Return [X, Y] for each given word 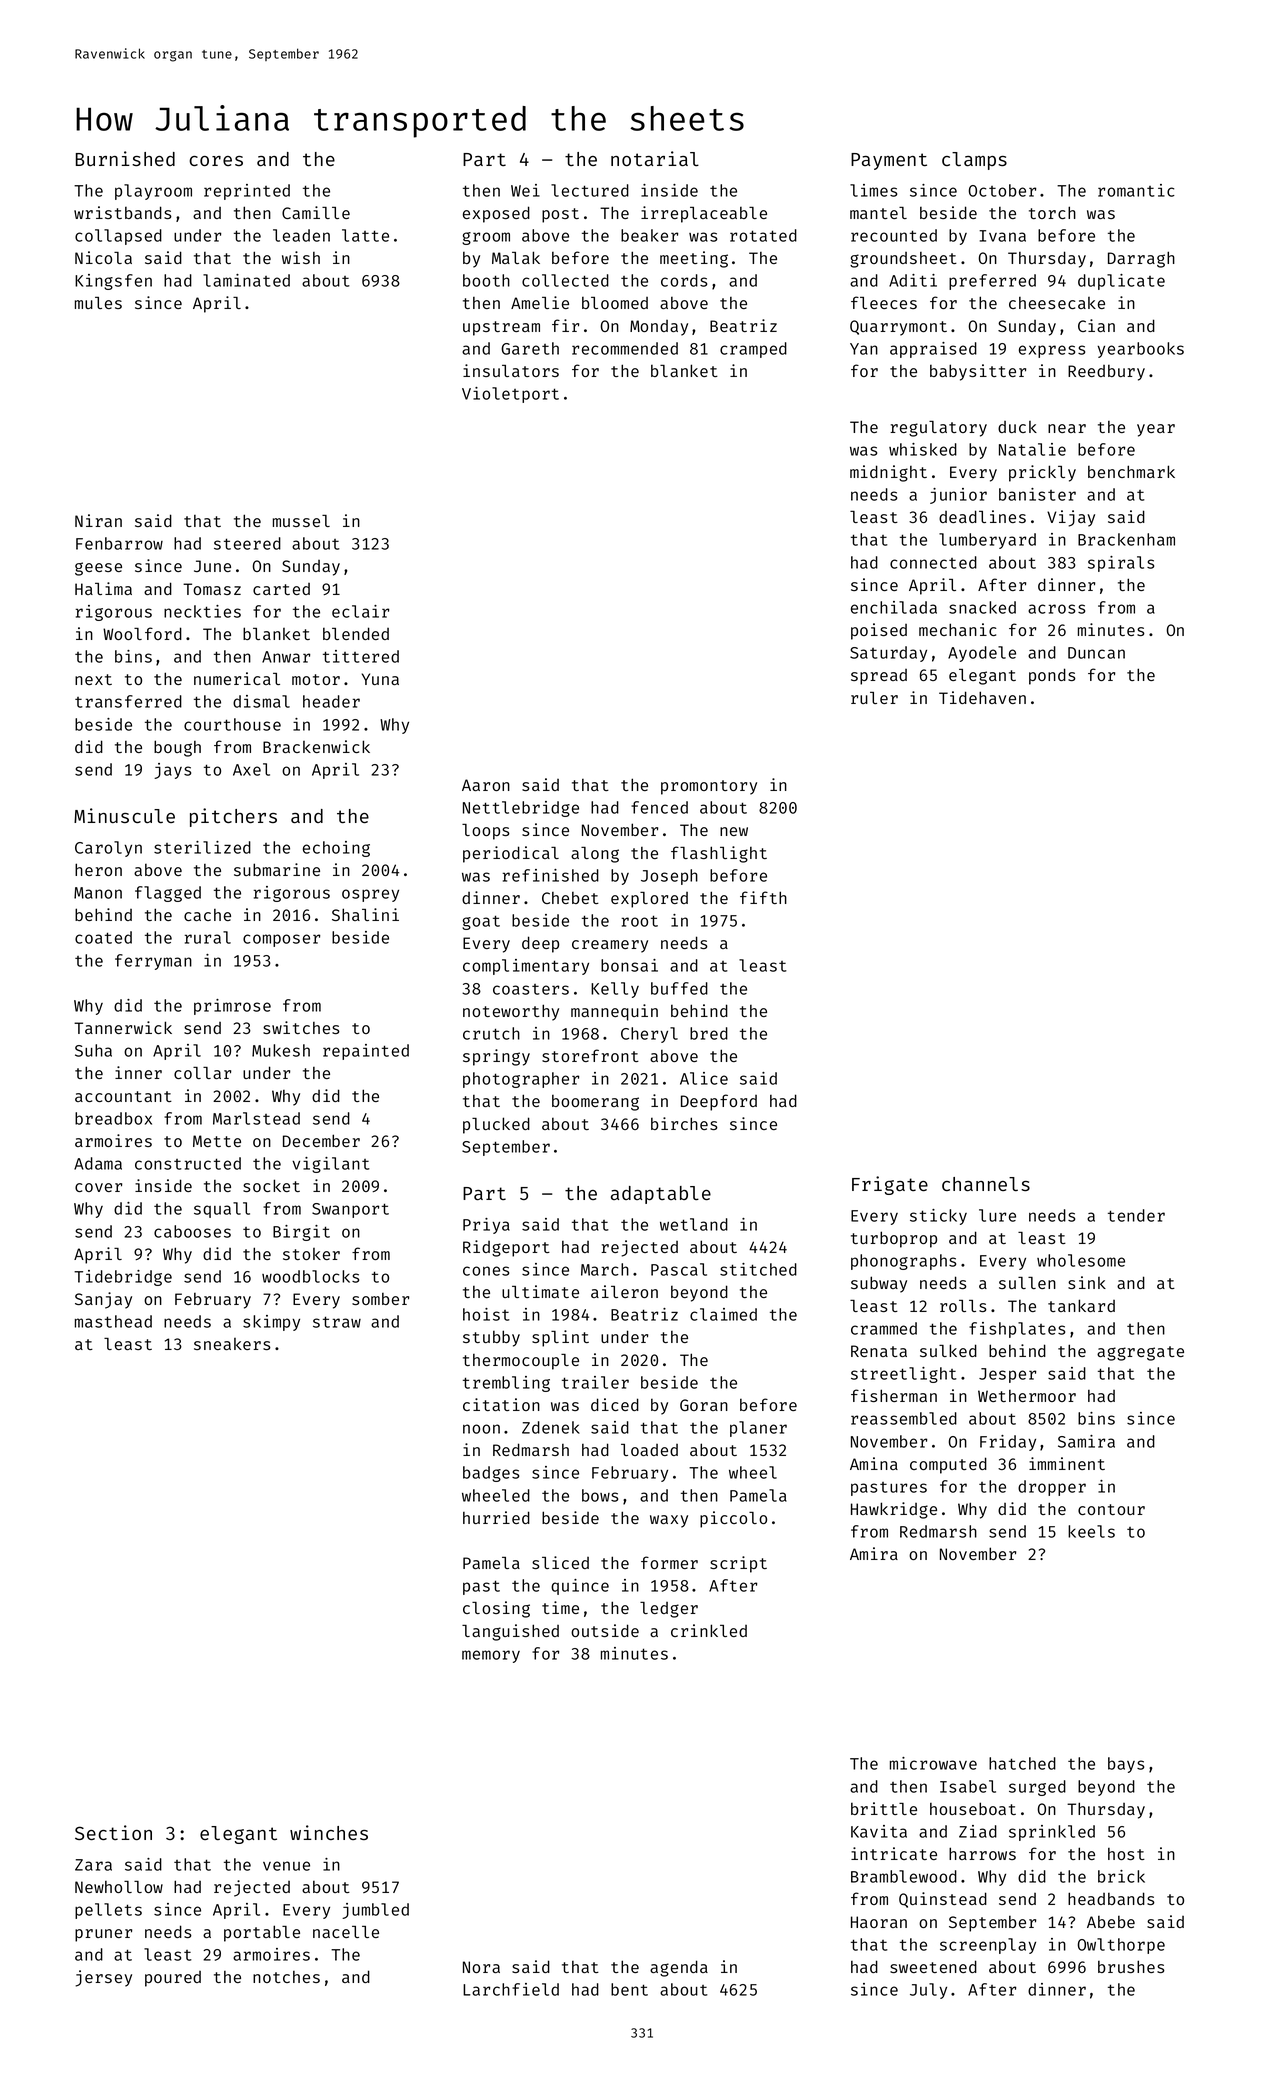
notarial [655, 158]
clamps [974, 161]
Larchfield [511, 1989]
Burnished [125, 158]
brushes [1131, 1966]
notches [286, 1977]
